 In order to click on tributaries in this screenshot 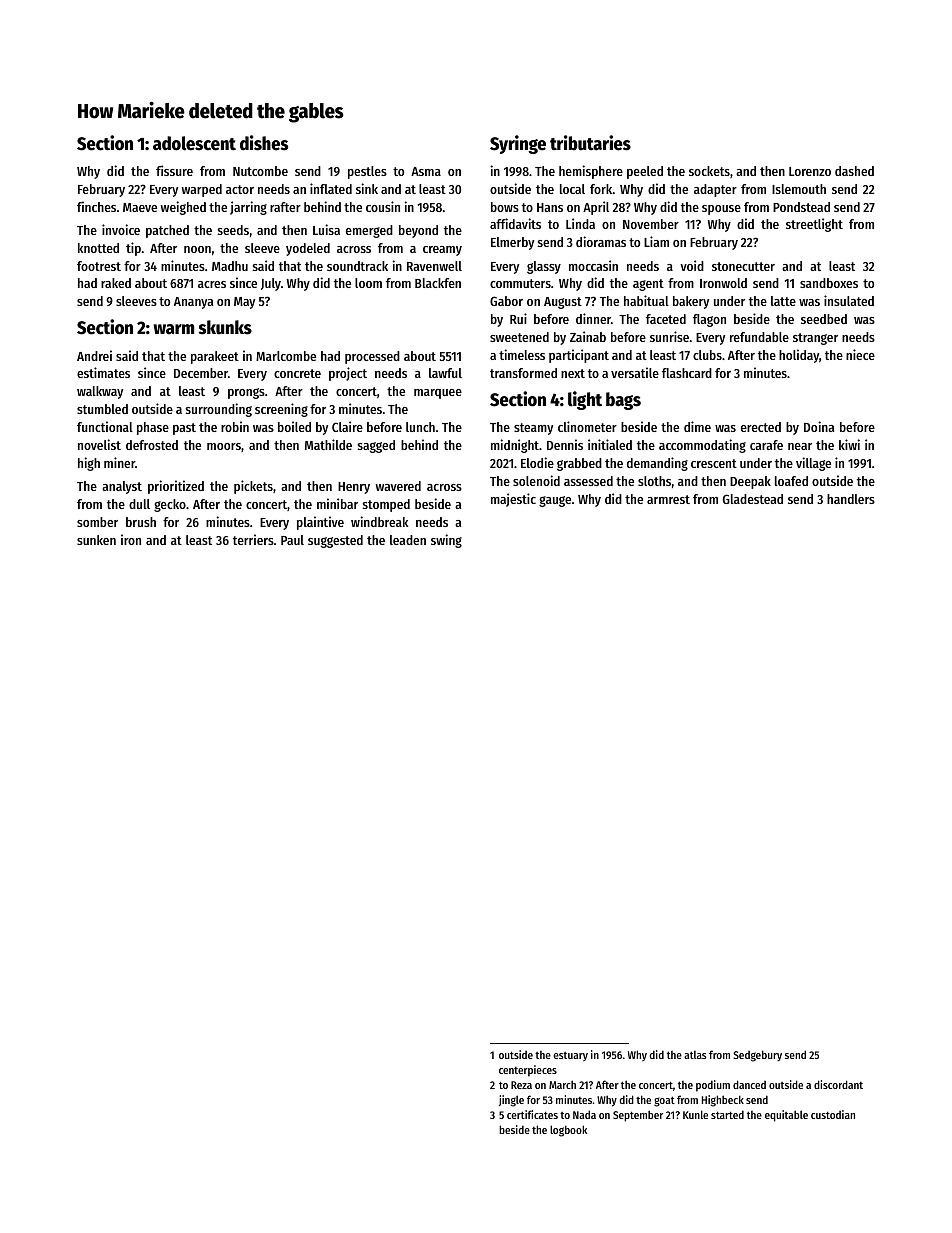, I will do `click(590, 143)`.
